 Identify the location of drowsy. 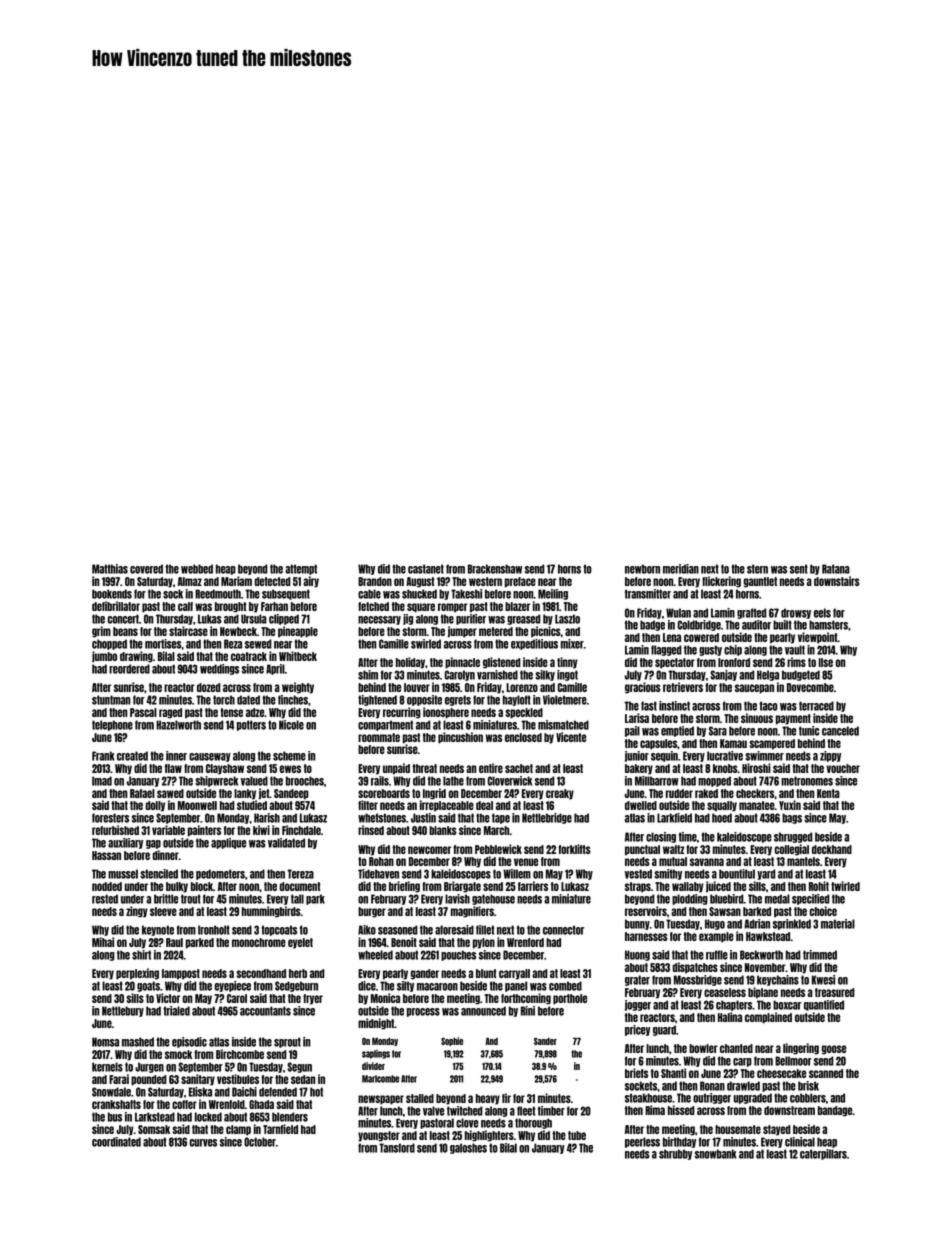
(796, 613).
